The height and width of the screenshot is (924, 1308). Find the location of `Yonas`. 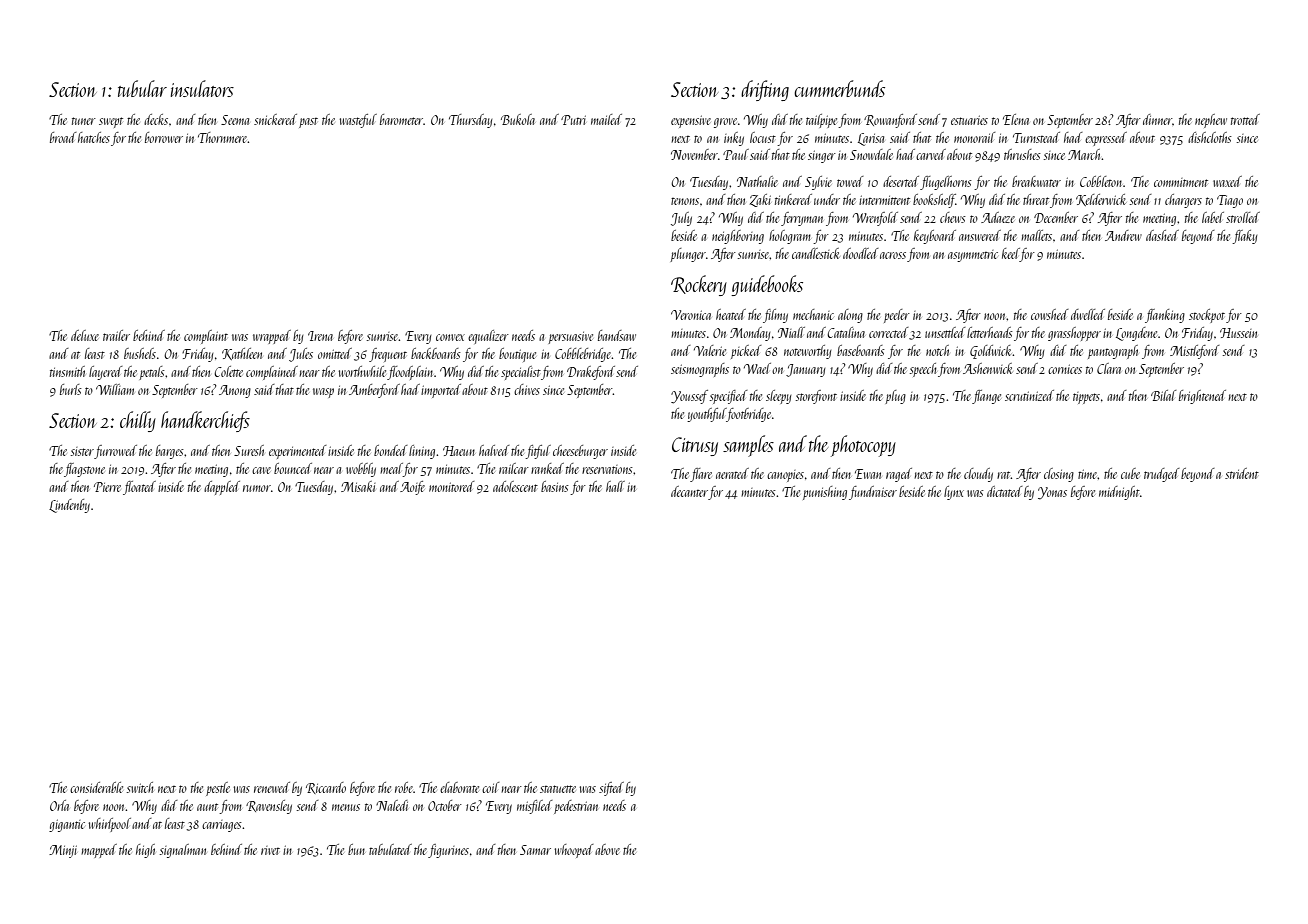

Yonas is located at coordinates (1052, 493).
